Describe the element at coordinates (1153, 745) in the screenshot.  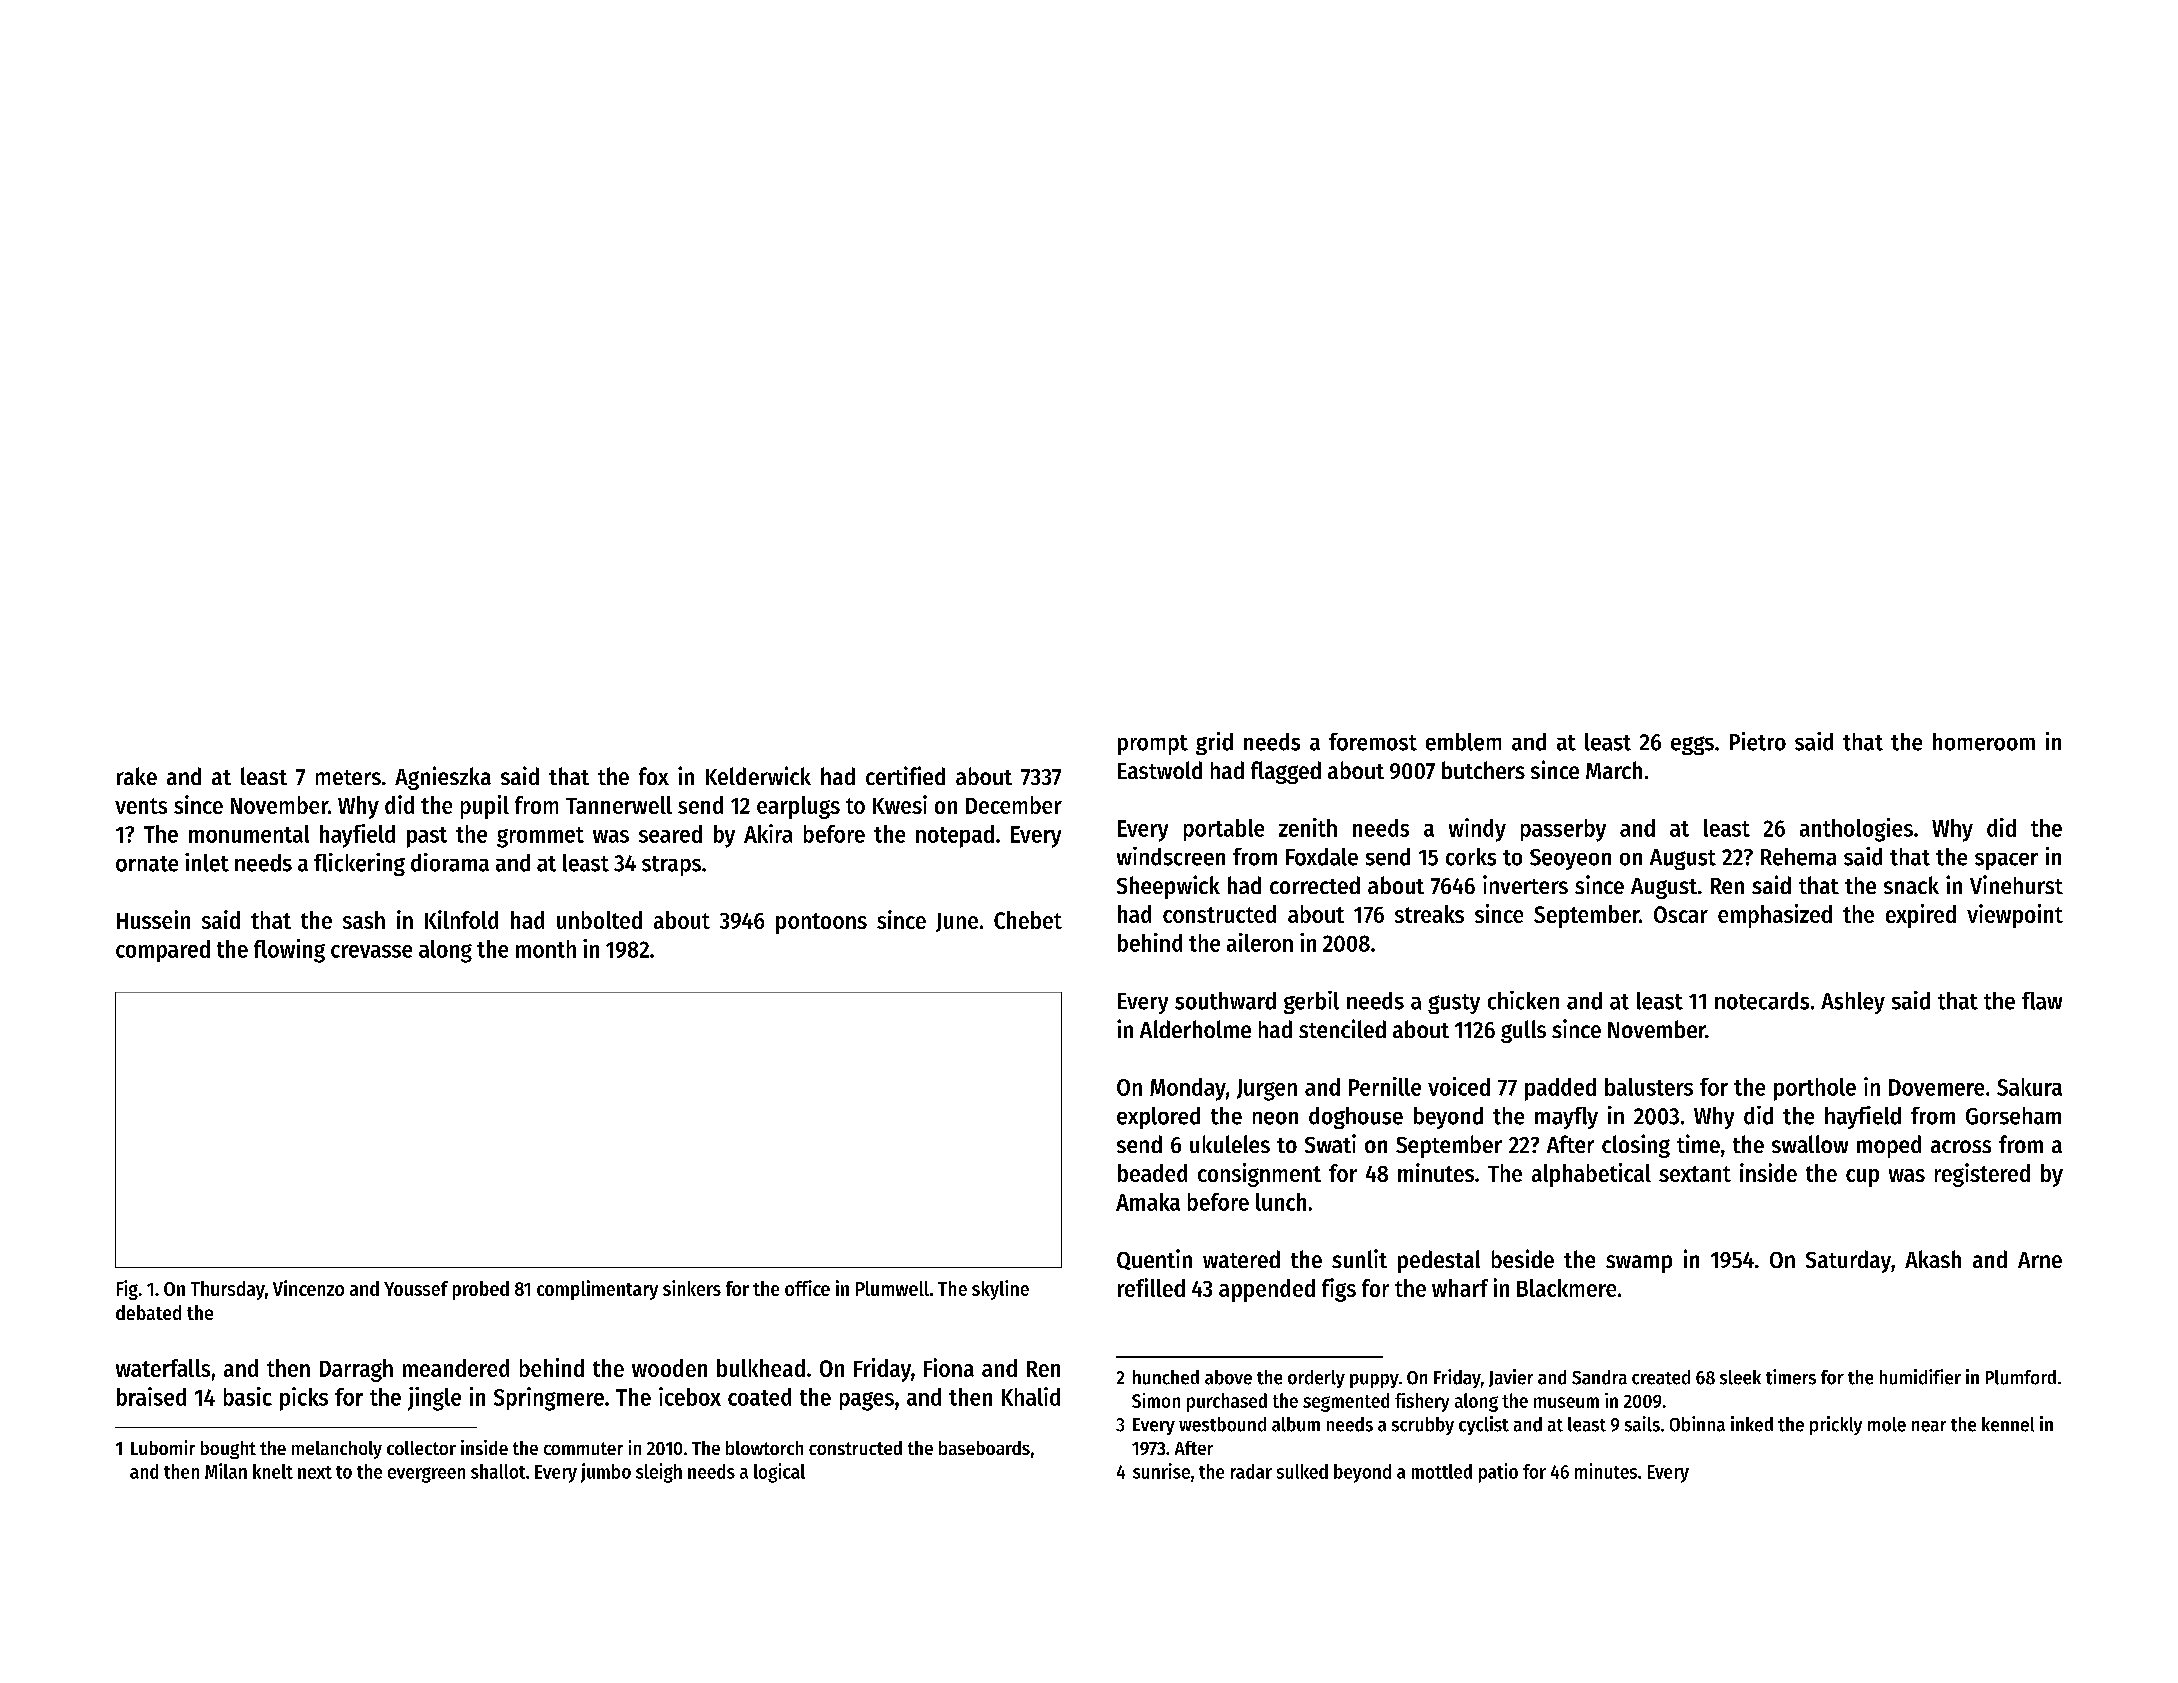
I see `prompt` at that location.
